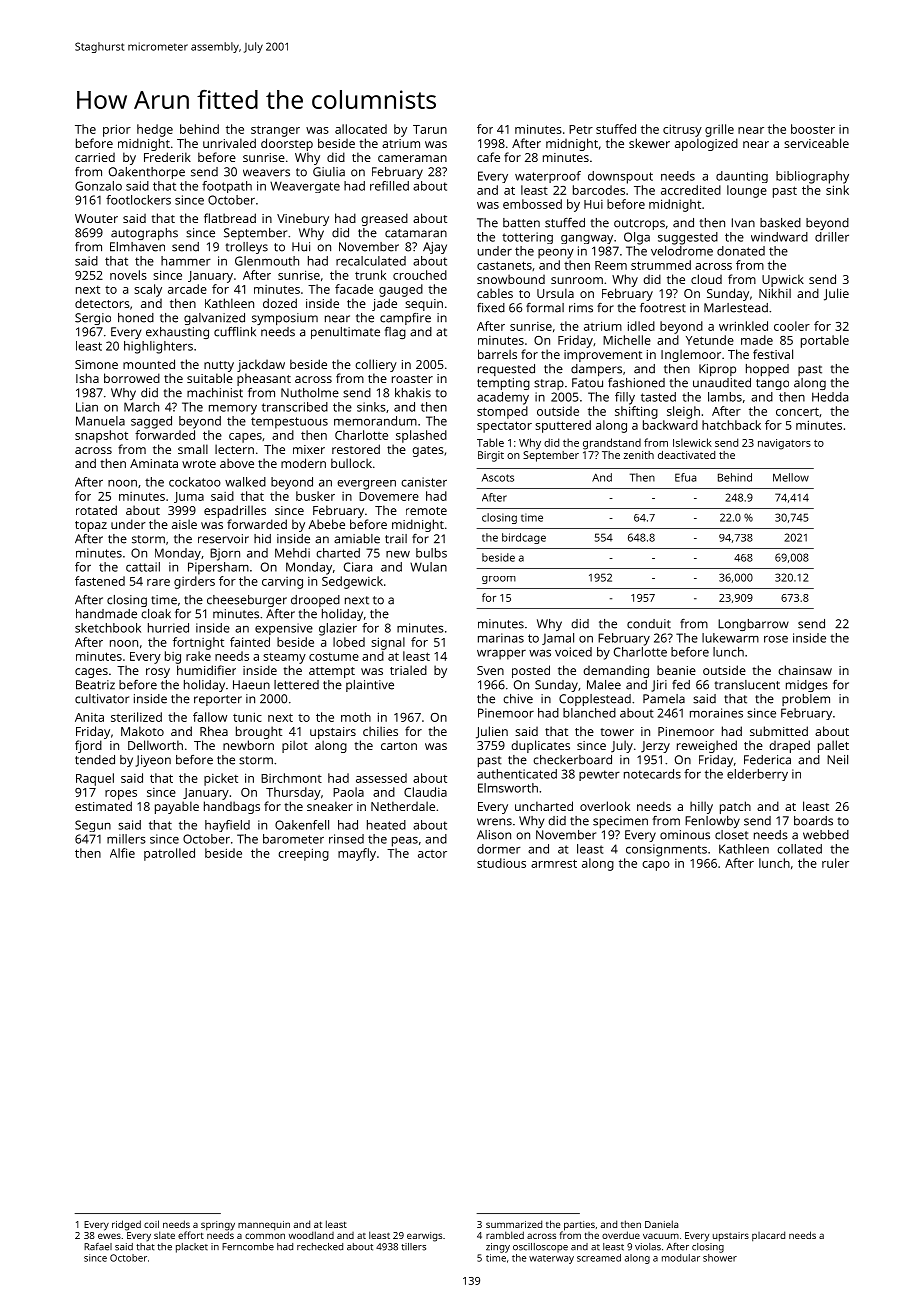 The image size is (924, 1308). Describe the element at coordinates (169, 854) in the document. I see `patrolled` at that location.
